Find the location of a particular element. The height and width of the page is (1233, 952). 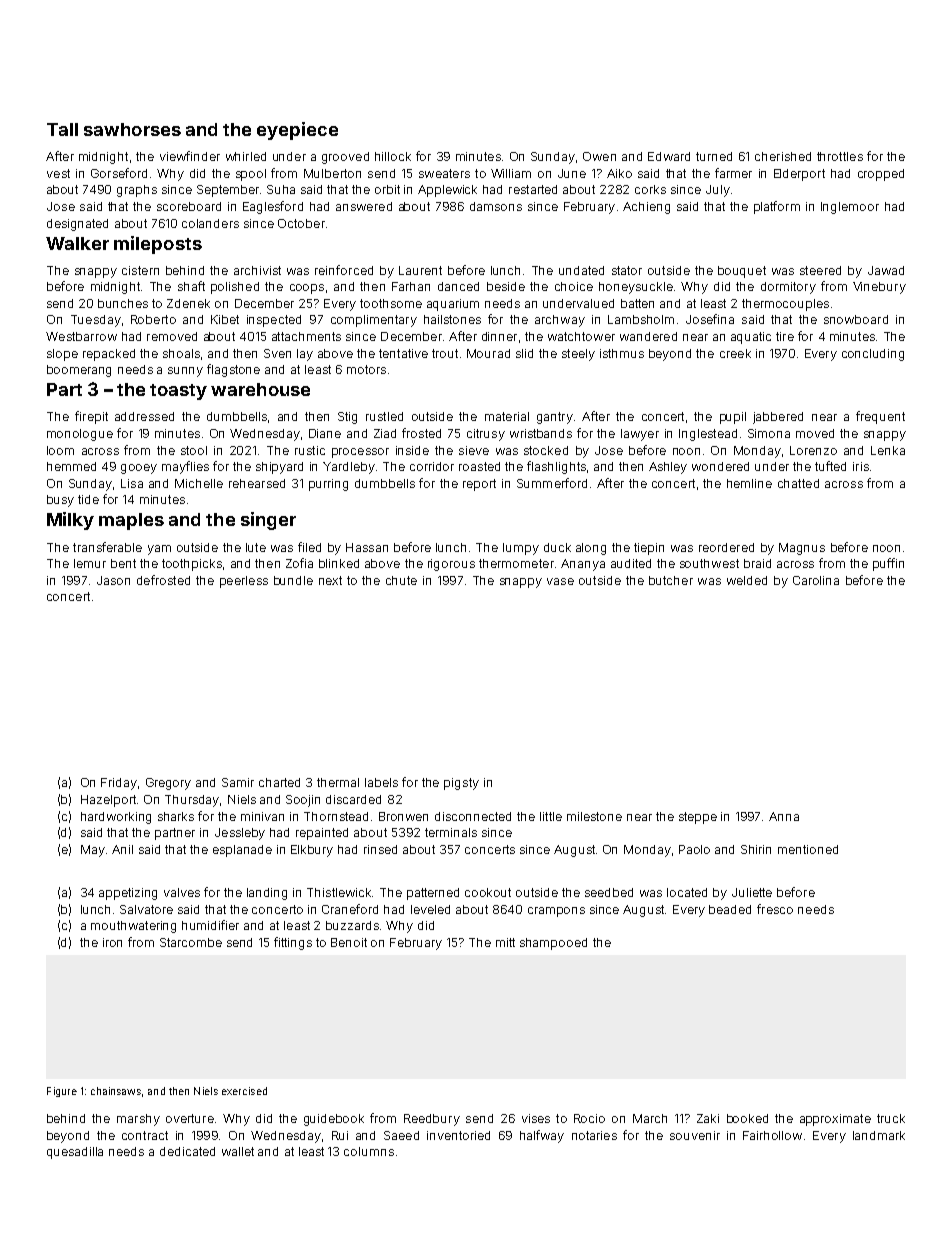

butcher is located at coordinates (671, 580).
